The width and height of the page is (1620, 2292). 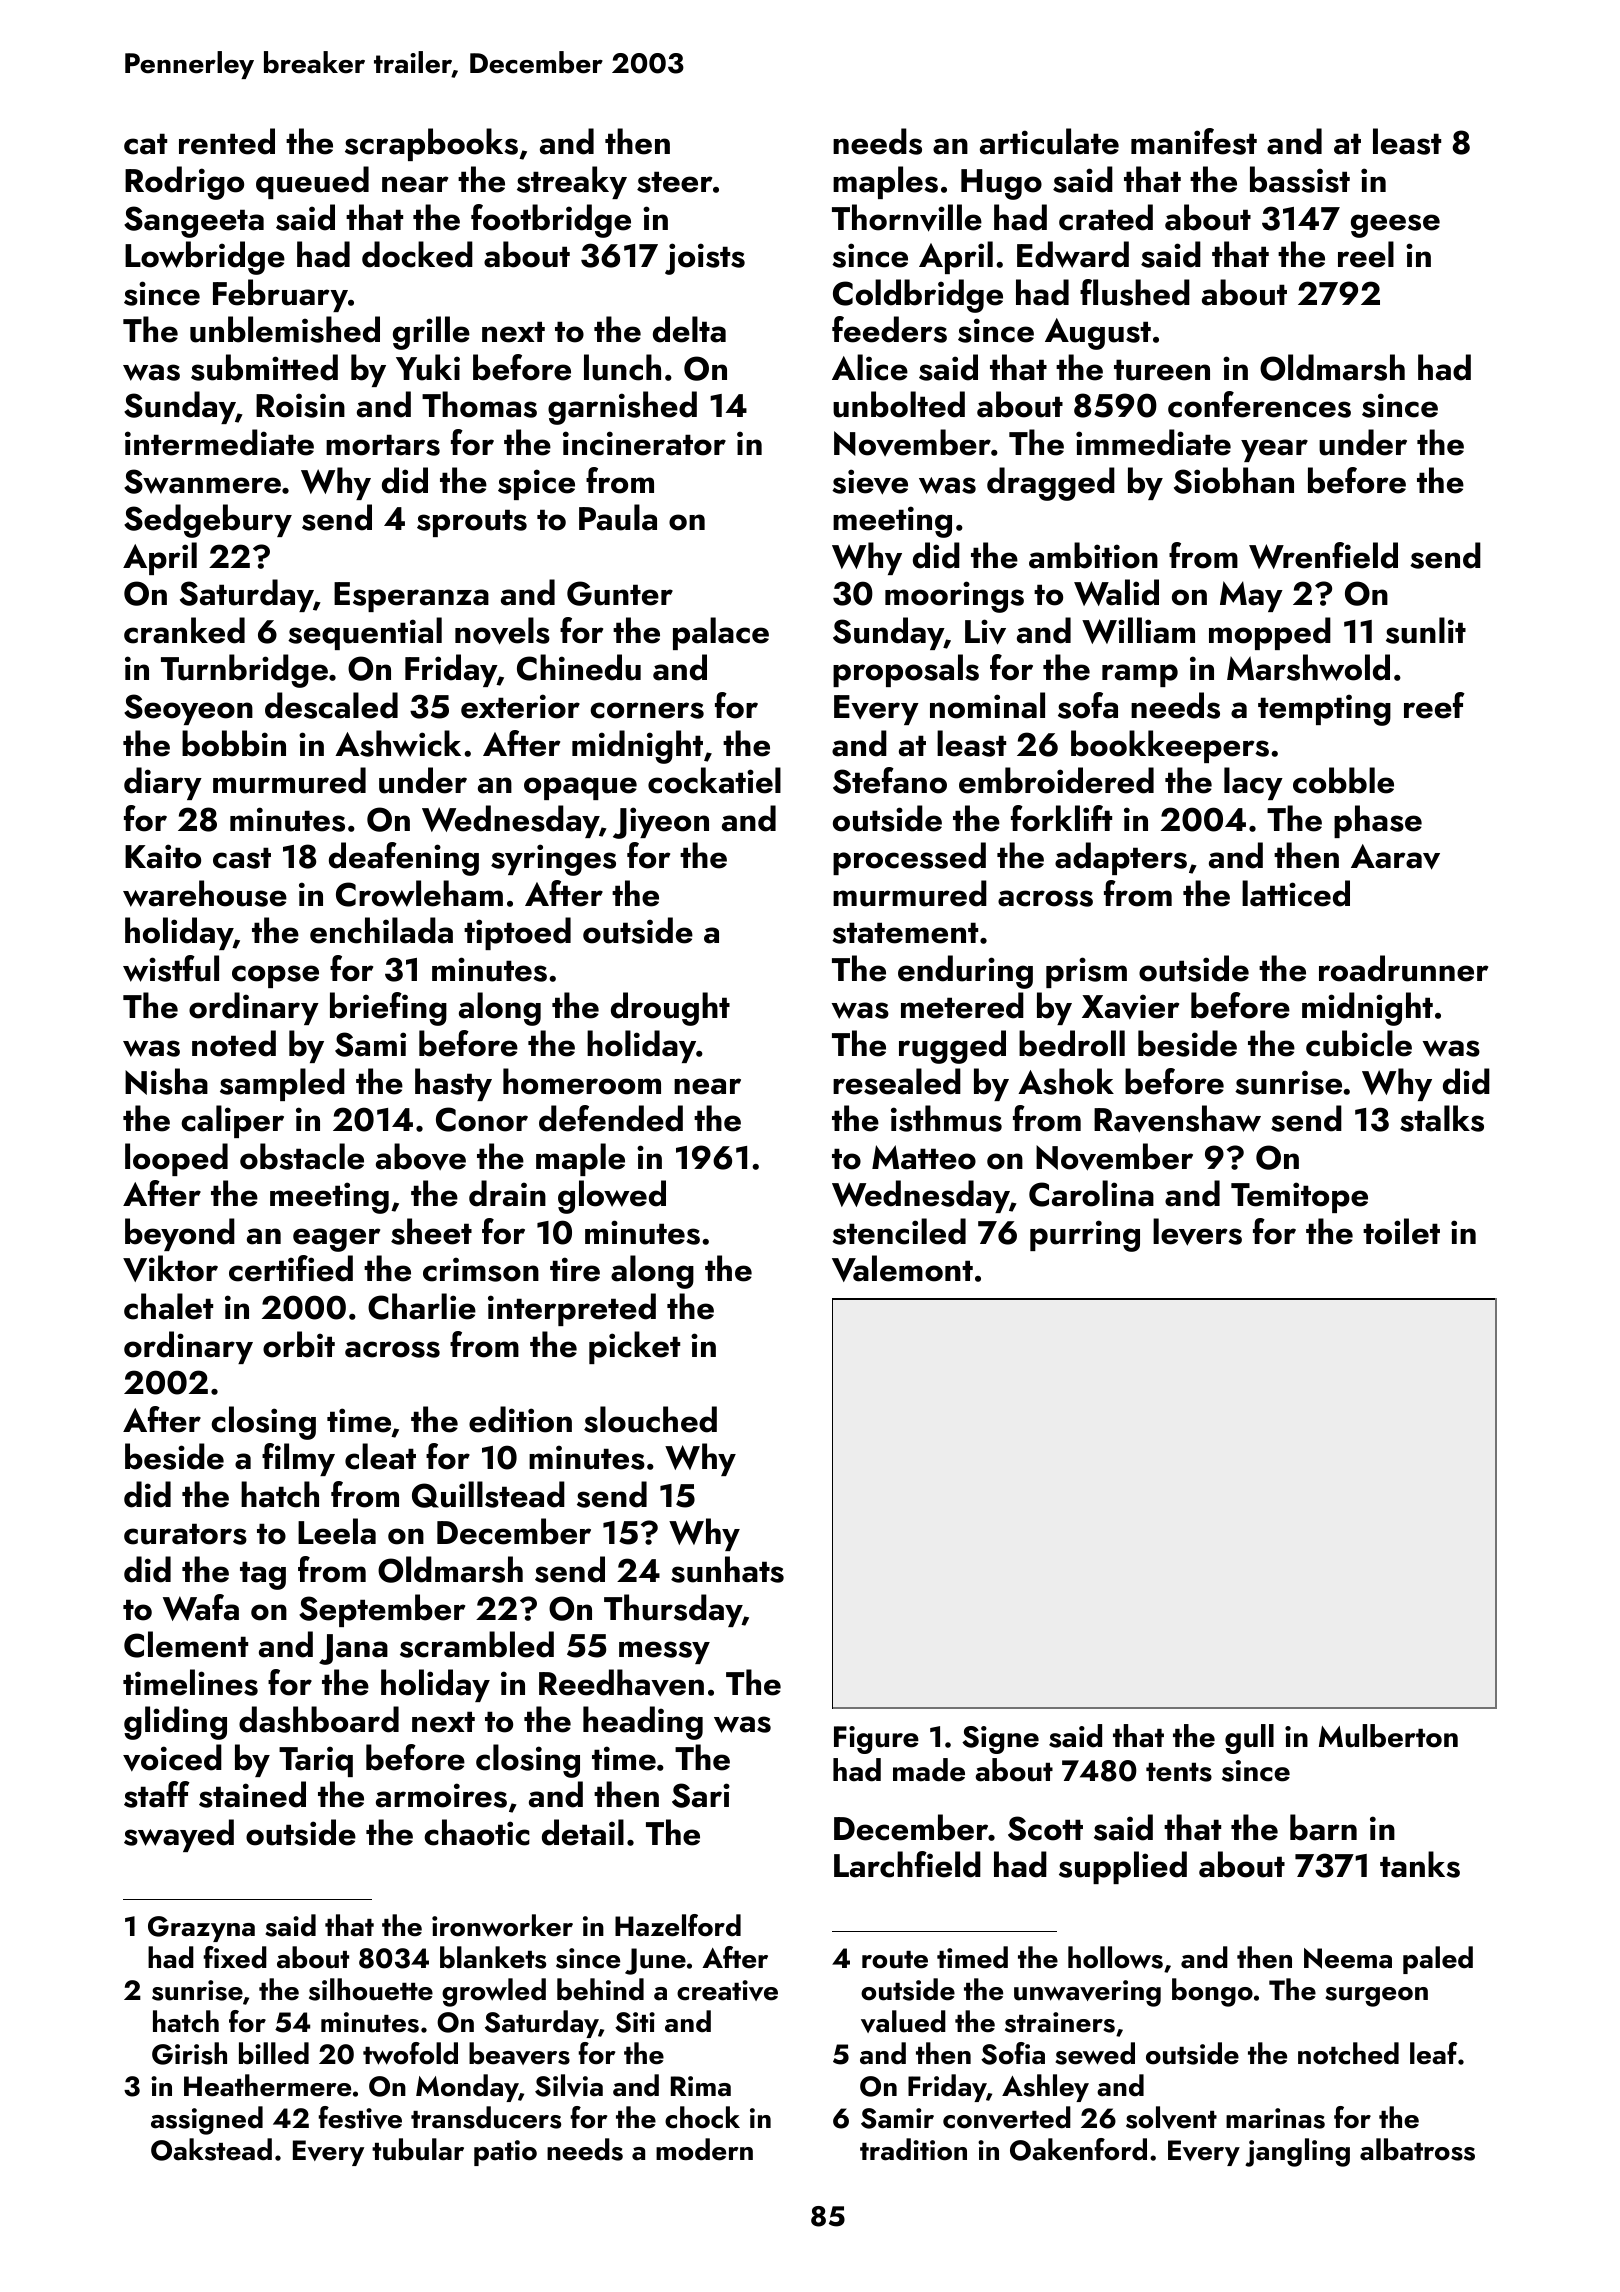 What do you see at coordinates (1194, 141) in the page?
I see `manifest` at bounding box center [1194, 141].
